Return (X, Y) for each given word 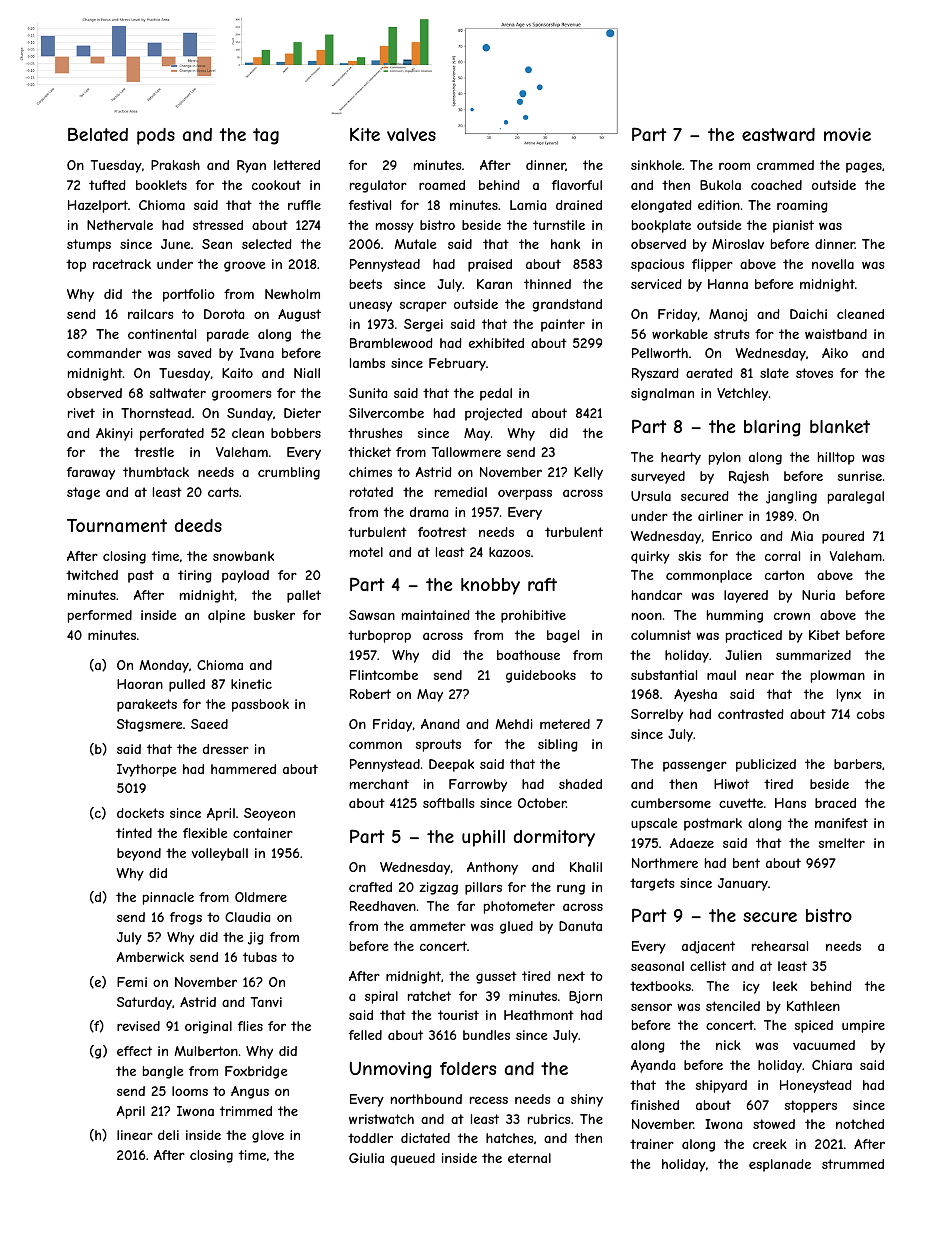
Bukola (720, 185)
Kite (365, 134)
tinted (134, 833)
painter (563, 325)
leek (785, 986)
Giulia (366, 1158)
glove (268, 1136)
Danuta (580, 926)
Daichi (808, 314)
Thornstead (156, 413)
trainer (652, 1144)
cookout (276, 185)
